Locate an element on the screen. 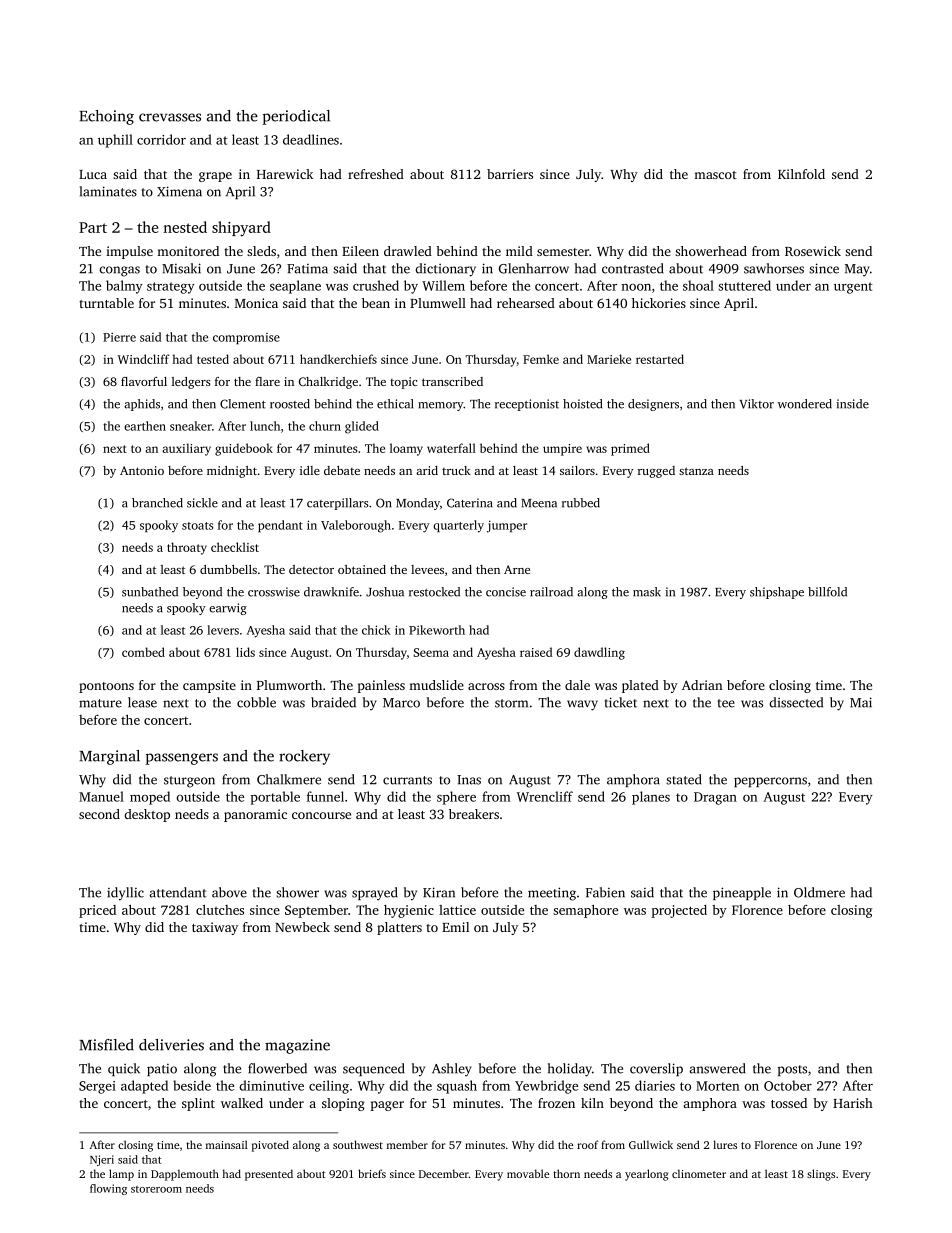  auxiliary is located at coordinates (186, 449).
